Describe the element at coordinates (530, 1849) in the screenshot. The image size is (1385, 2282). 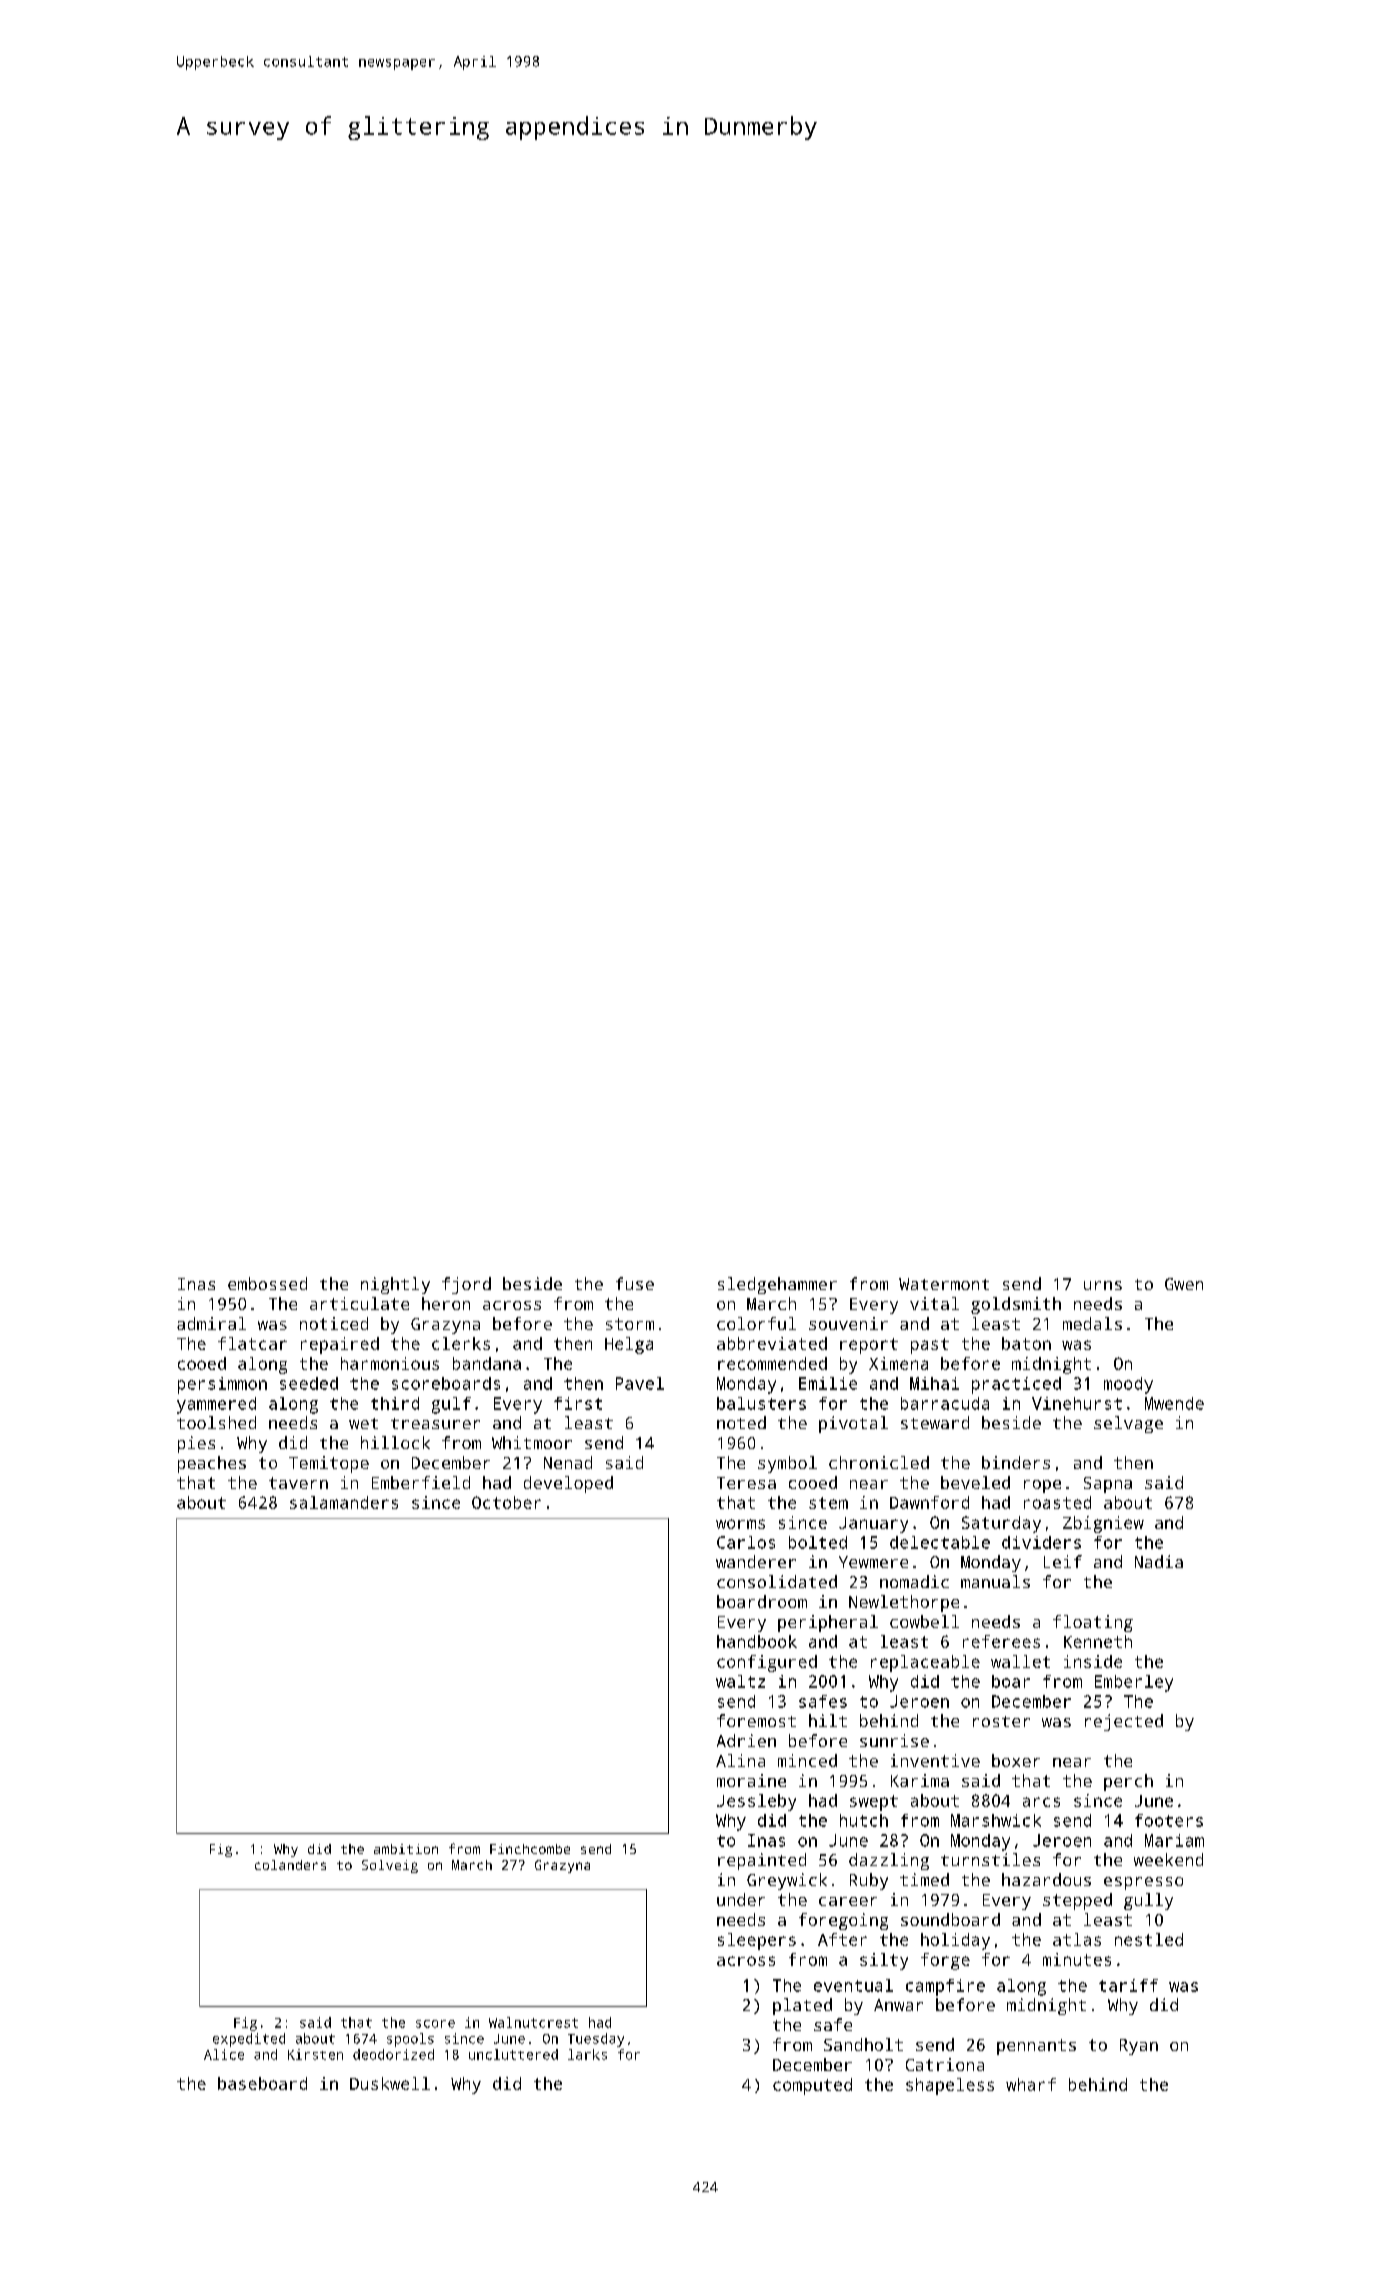
I see `Finchcombe` at that location.
